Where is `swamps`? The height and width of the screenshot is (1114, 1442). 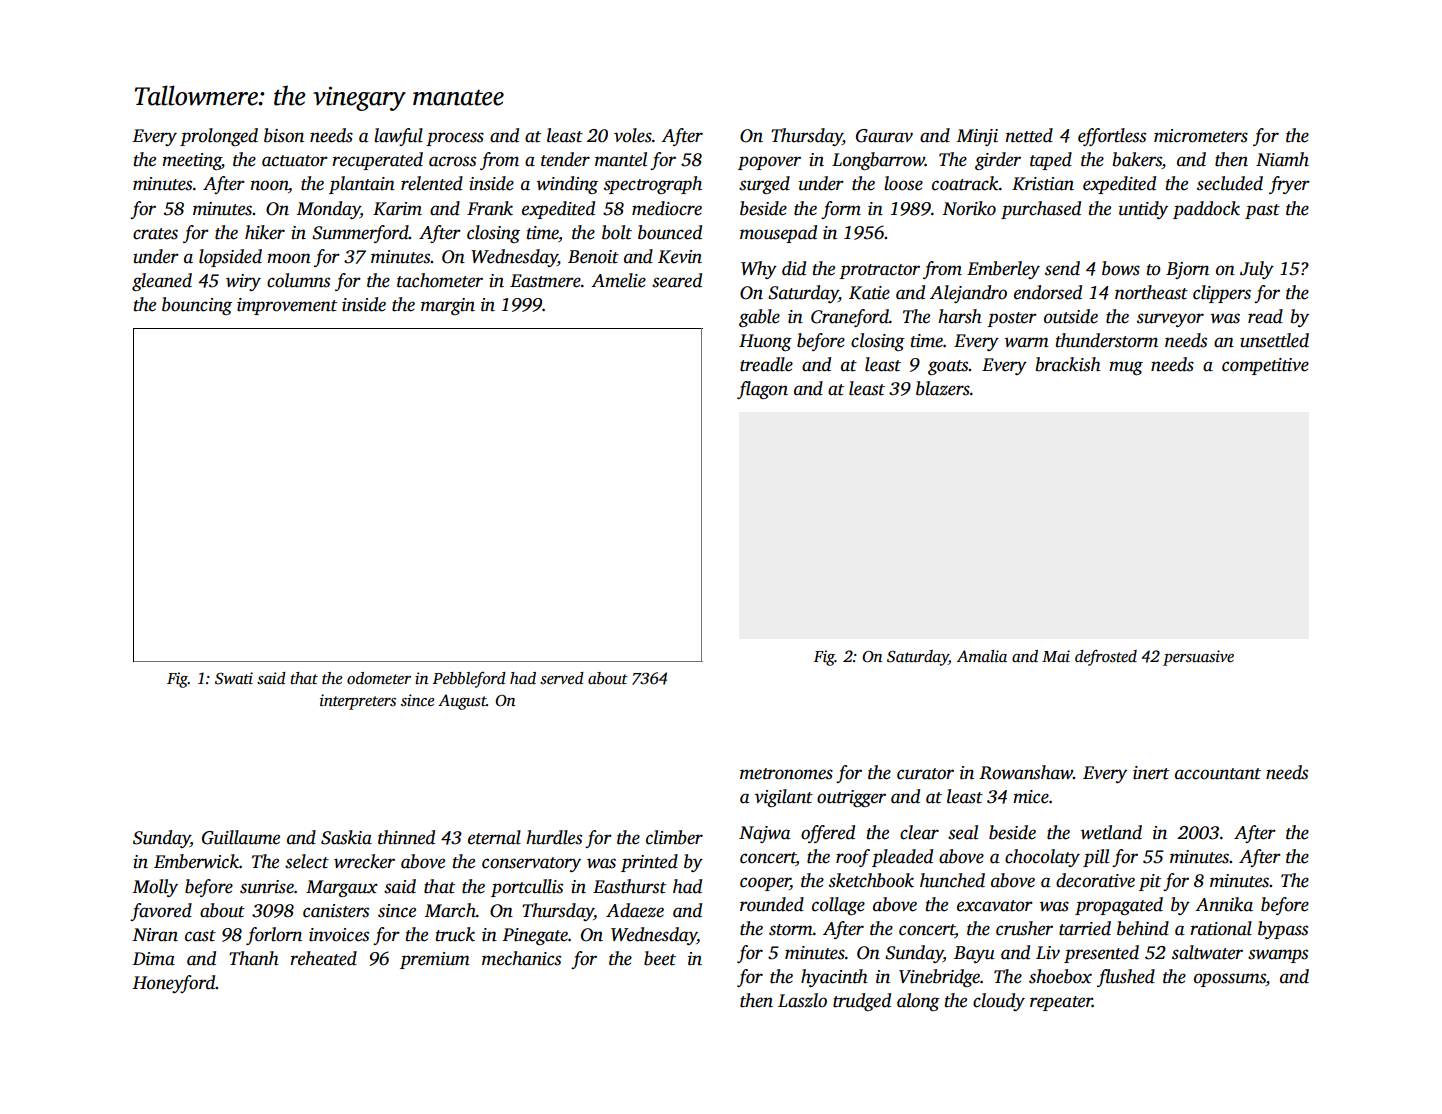 swamps is located at coordinates (1278, 956).
